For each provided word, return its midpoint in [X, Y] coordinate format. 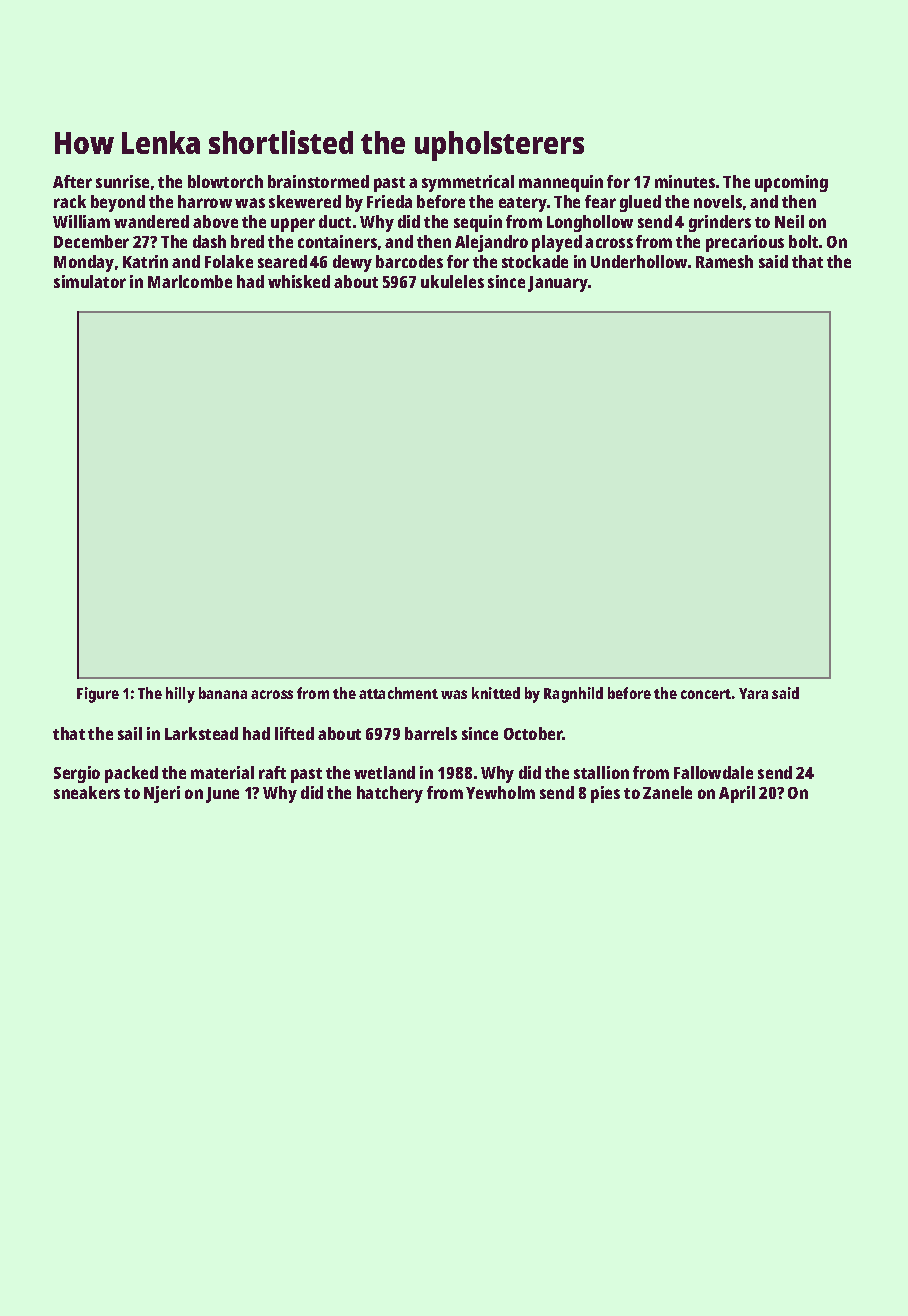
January [558, 284]
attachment [398, 693]
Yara [753, 693]
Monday [84, 263]
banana [223, 693]
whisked [299, 281]
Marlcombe [190, 281]
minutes [685, 181]
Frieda [389, 201]
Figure [98, 695]
